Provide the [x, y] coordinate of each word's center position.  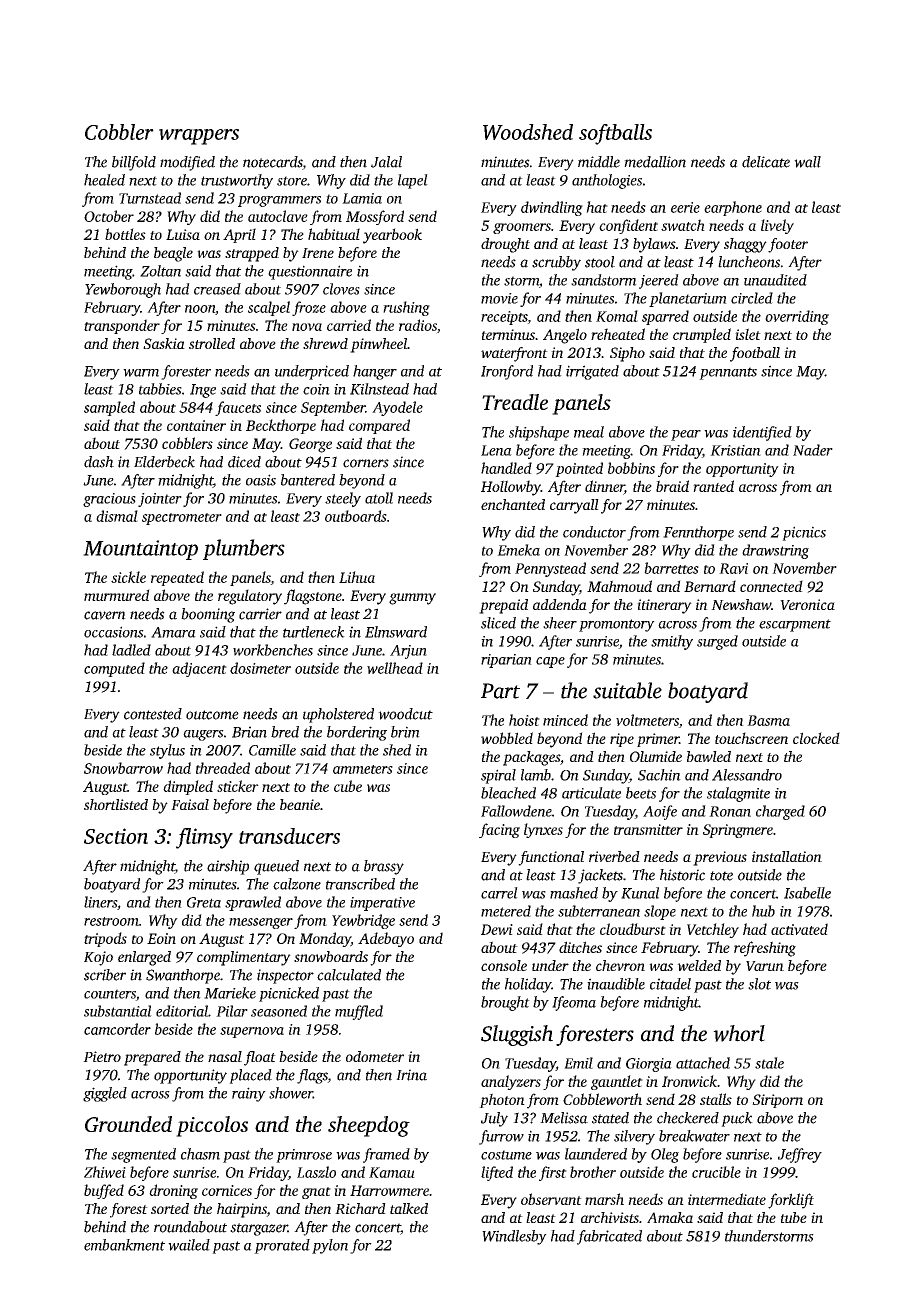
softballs [615, 134]
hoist [524, 720]
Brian [249, 732]
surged [717, 642]
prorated [282, 1246]
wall [807, 162]
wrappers [199, 137]
